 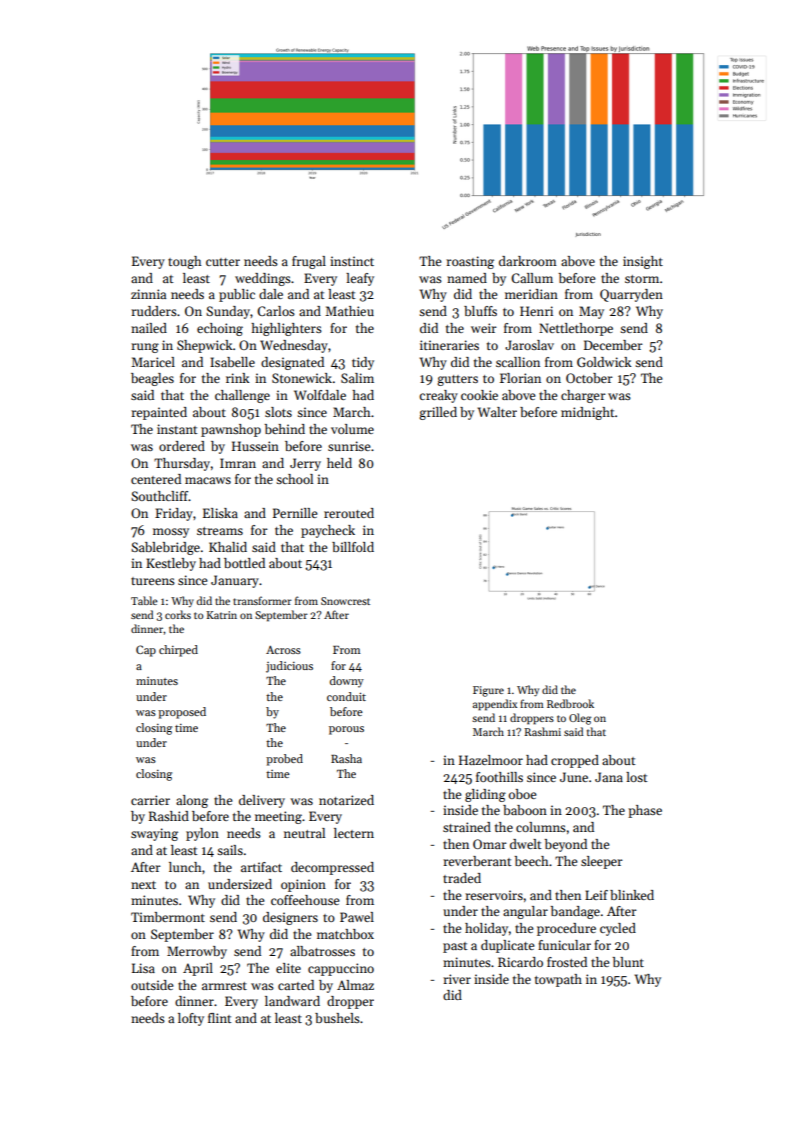 What do you see at coordinates (631, 295) in the document?
I see `Quarryden` at bounding box center [631, 295].
